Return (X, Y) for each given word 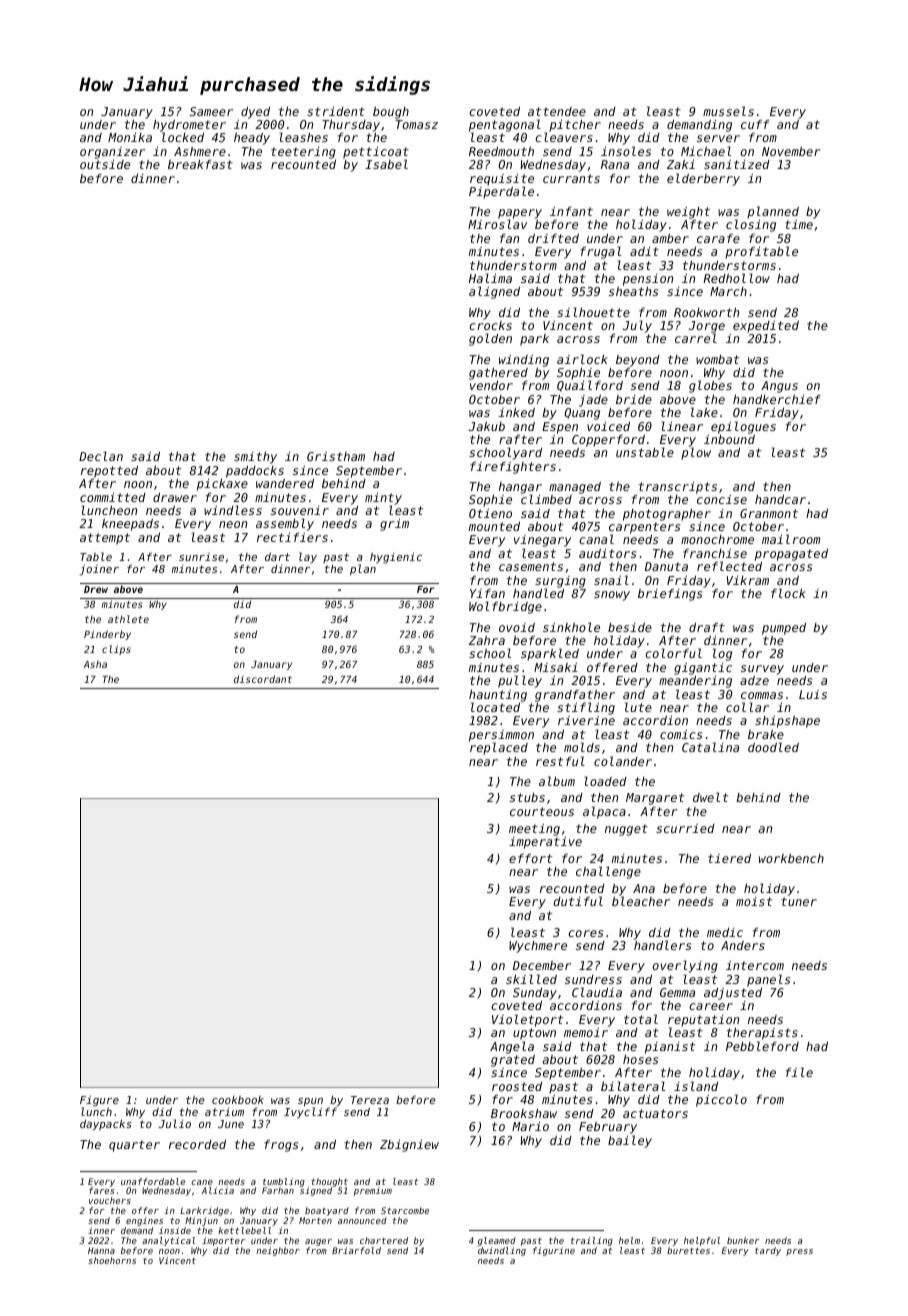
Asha (95, 664)
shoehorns (112, 1260)
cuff (755, 124)
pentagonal (505, 126)
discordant (263, 679)
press (799, 1252)
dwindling (502, 1251)
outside (105, 164)
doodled (773, 747)
